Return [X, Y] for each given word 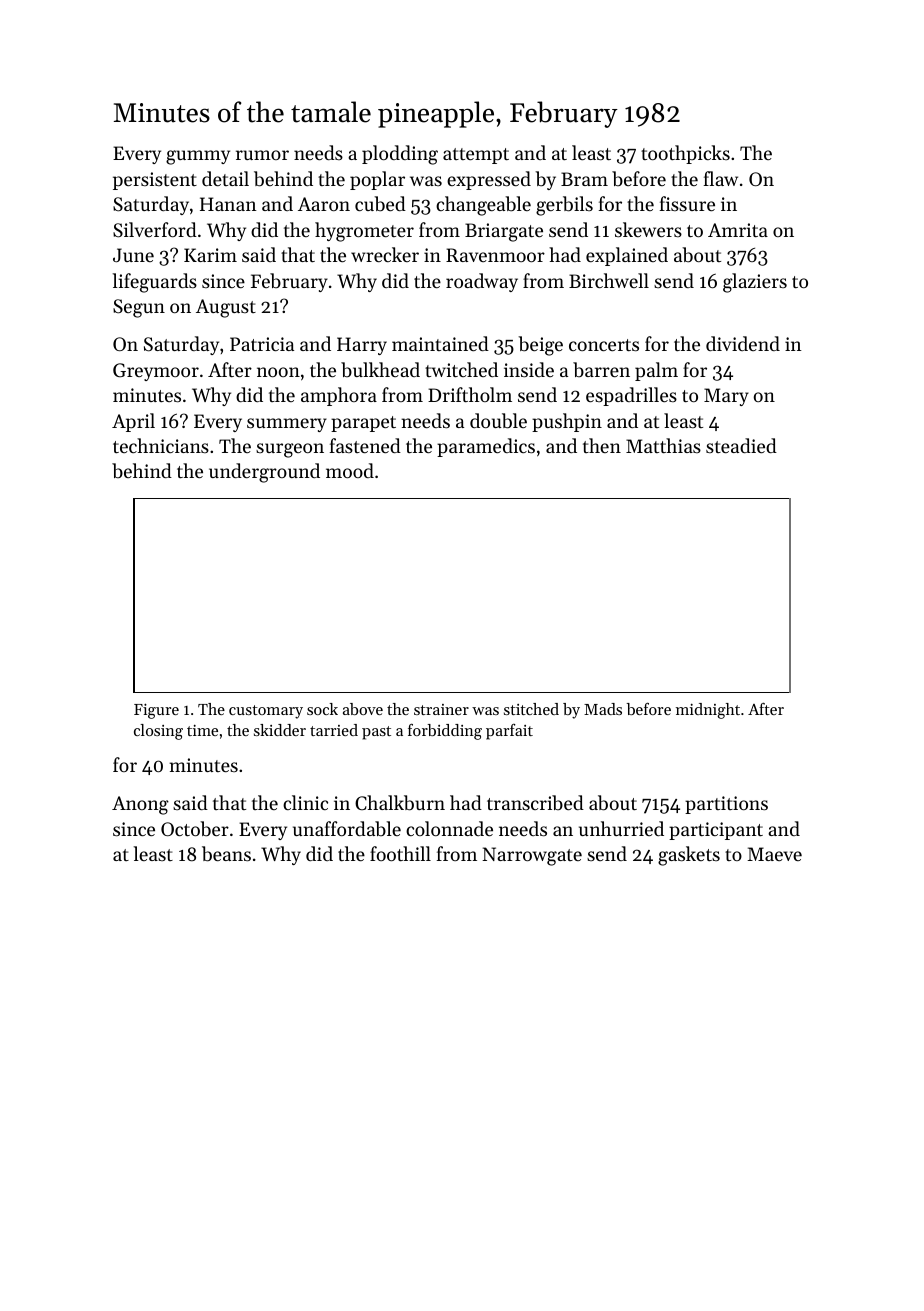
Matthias [663, 445]
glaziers [755, 283]
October [195, 829]
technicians [161, 445]
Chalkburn [400, 803]
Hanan [228, 204]
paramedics [486, 447]
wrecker [385, 254]
